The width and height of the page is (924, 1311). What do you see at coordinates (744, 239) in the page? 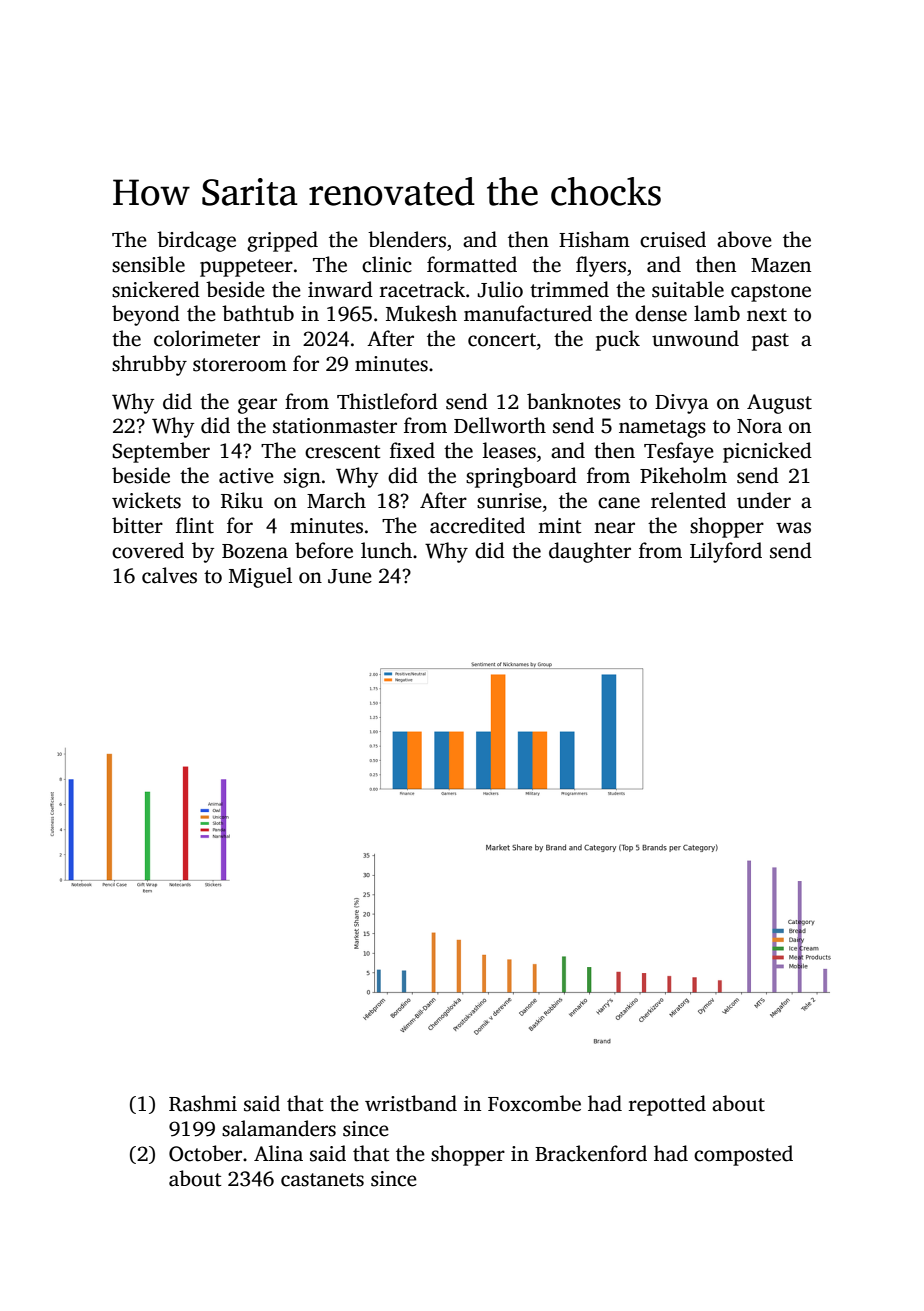
I see `above` at bounding box center [744, 239].
